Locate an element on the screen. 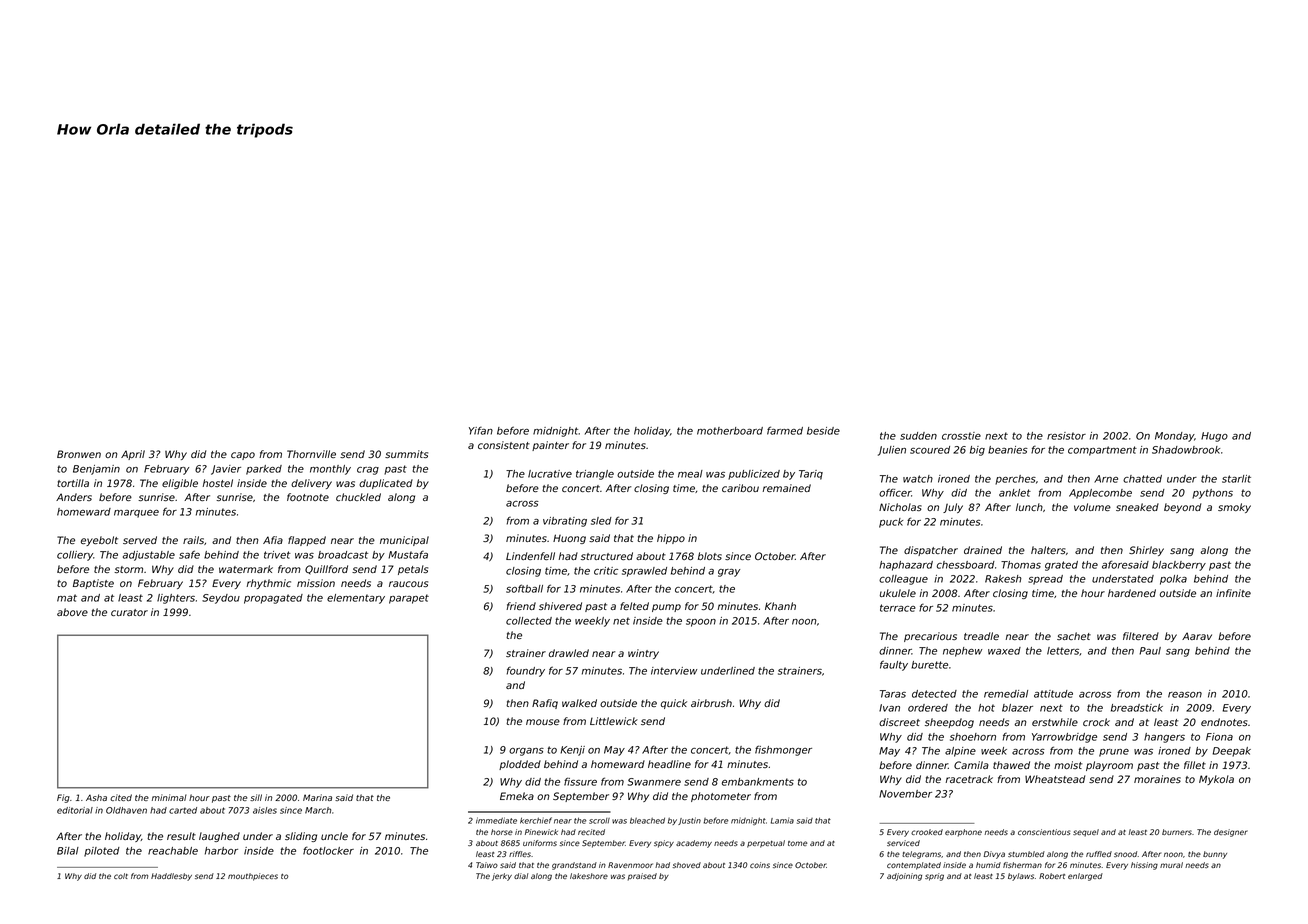  above is located at coordinates (72, 612).
